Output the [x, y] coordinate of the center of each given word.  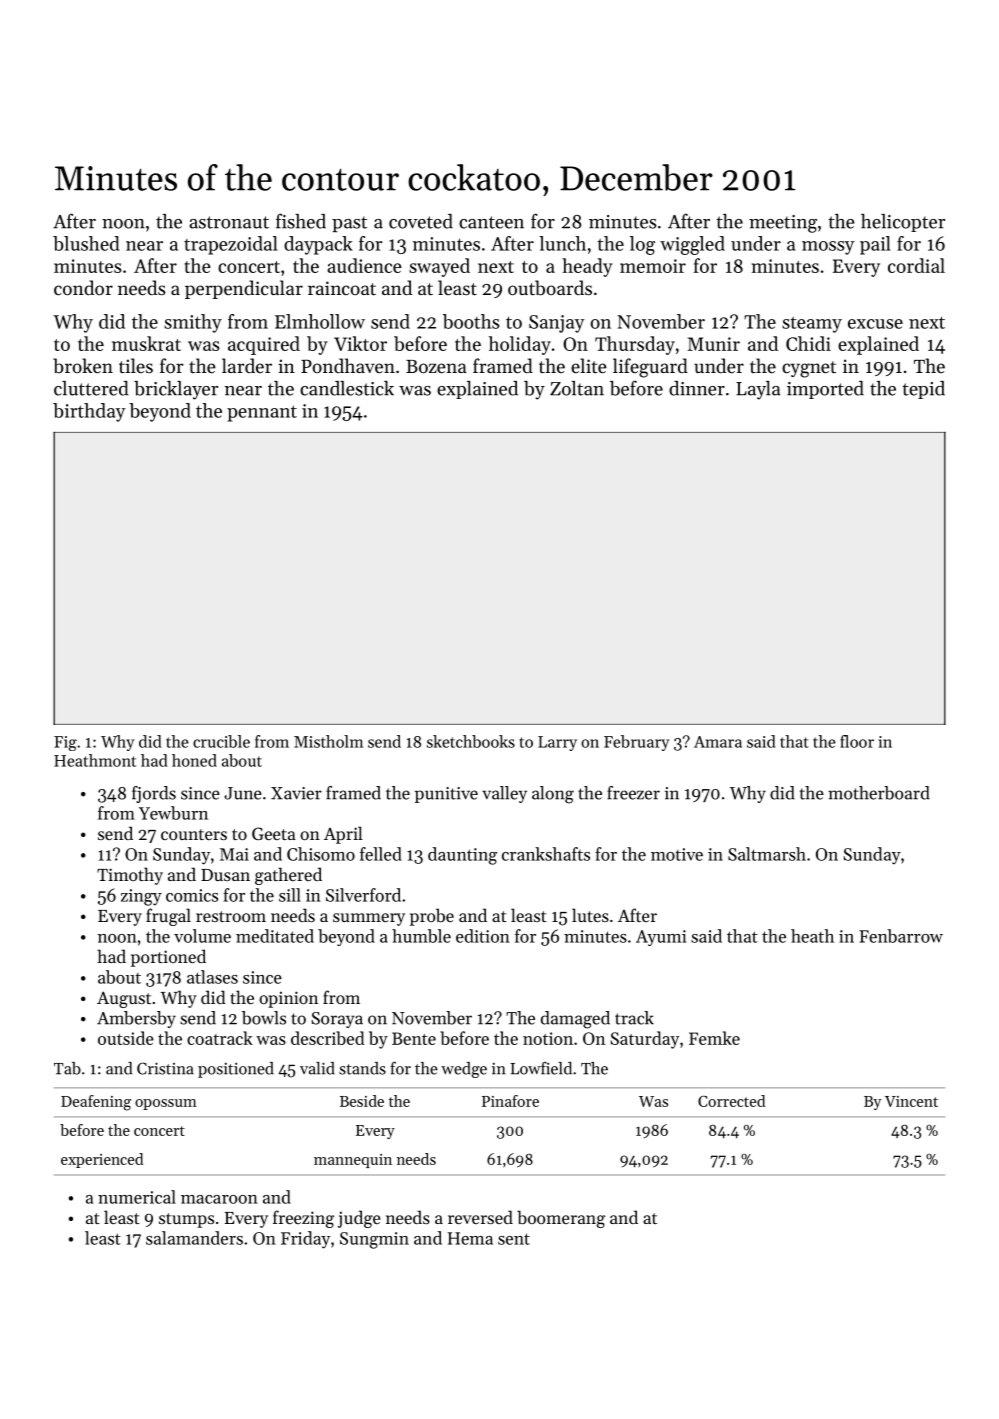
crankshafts [546, 854]
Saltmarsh [767, 854]
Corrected [731, 1101]
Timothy [130, 876]
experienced [102, 1160]
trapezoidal [231, 245]
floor [857, 741]
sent [514, 1239]
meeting [783, 224]
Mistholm [328, 741]
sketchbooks [471, 741]
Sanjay [556, 324]
